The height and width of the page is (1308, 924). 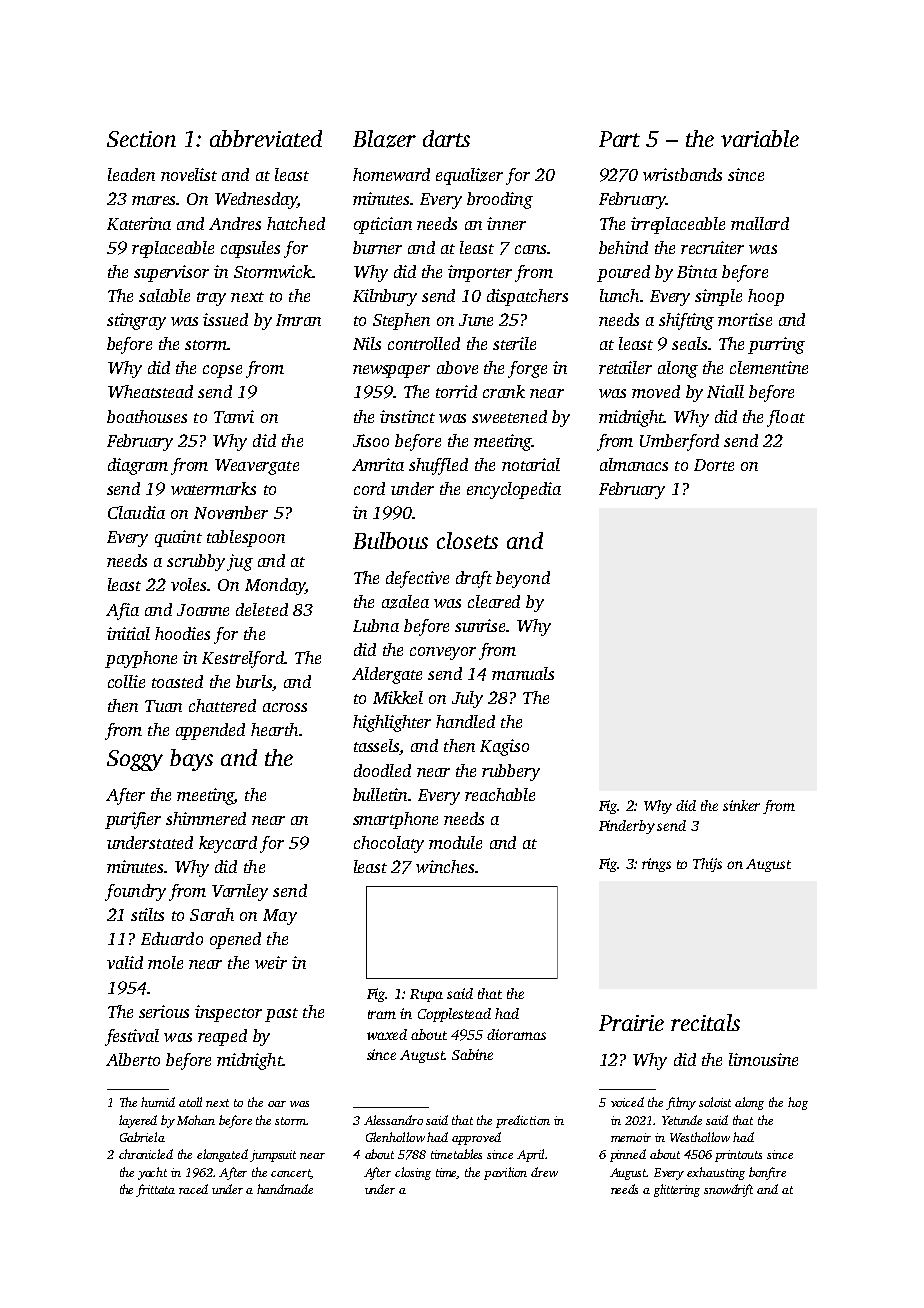 I want to click on deleted, so click(x=262, y=609).
